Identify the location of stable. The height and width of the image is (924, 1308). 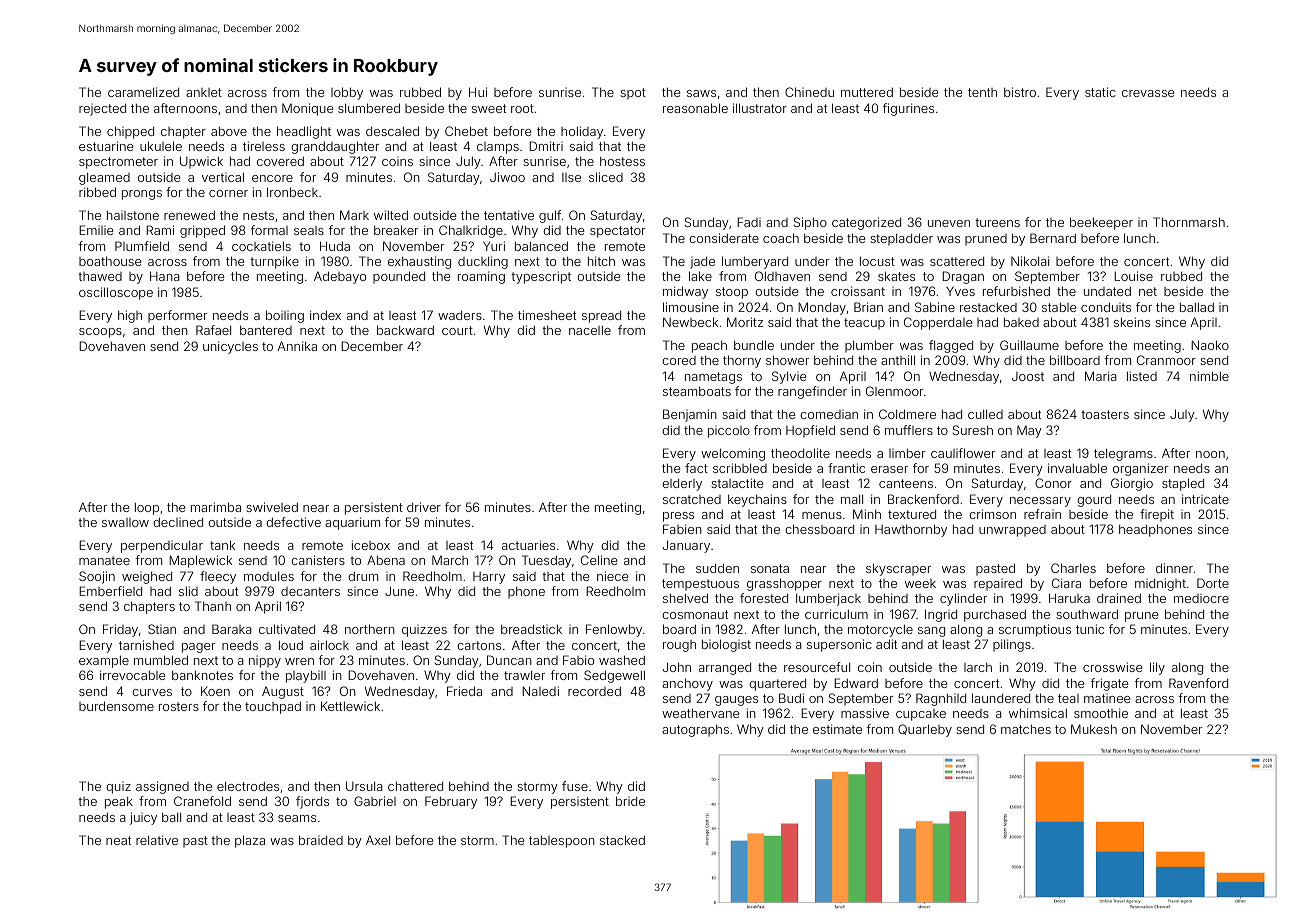
(1059, 307).
